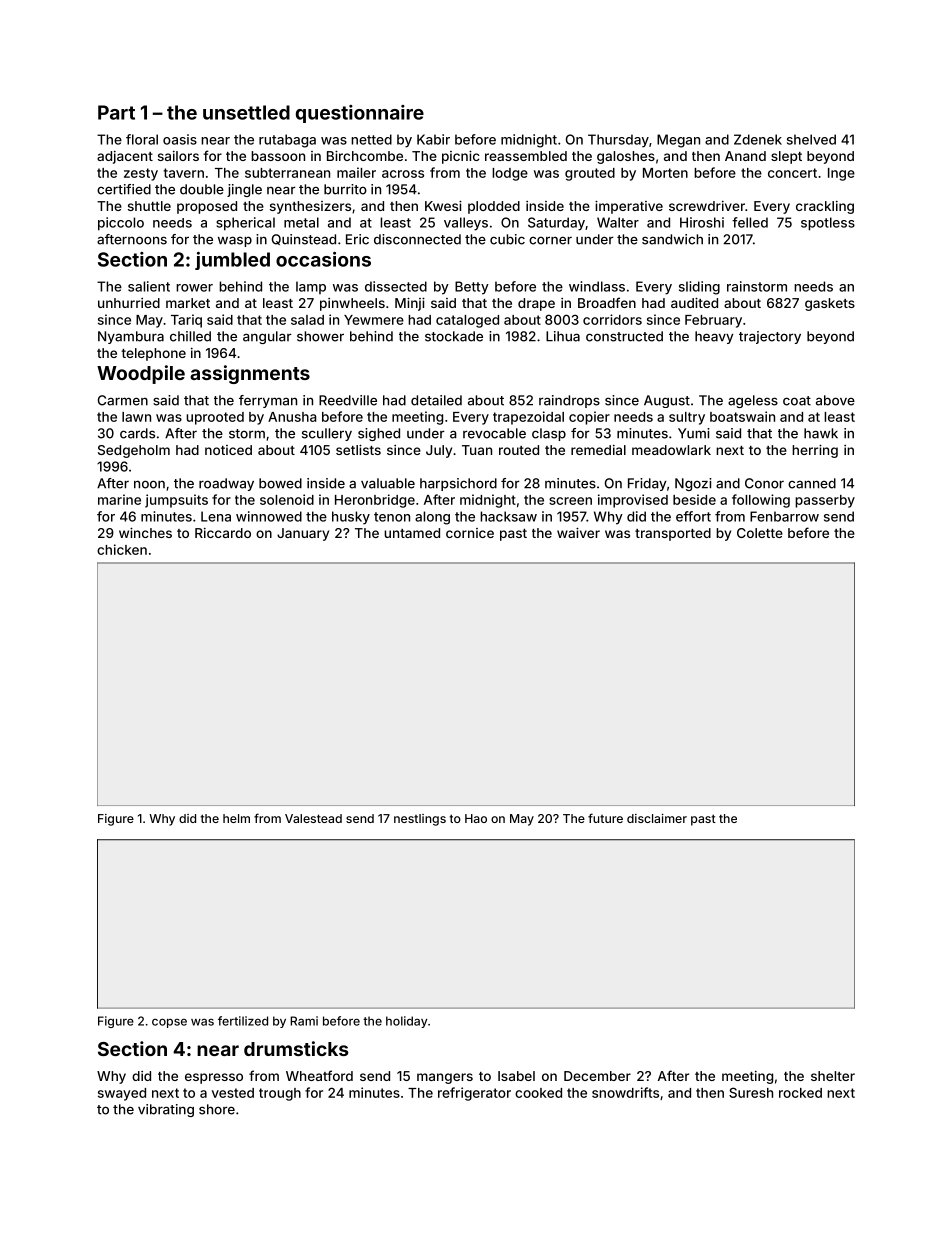 The image size is (952, 1233). Describe the element at coordinates (141, 374) in the image. I see `Woodpile` at that location.
